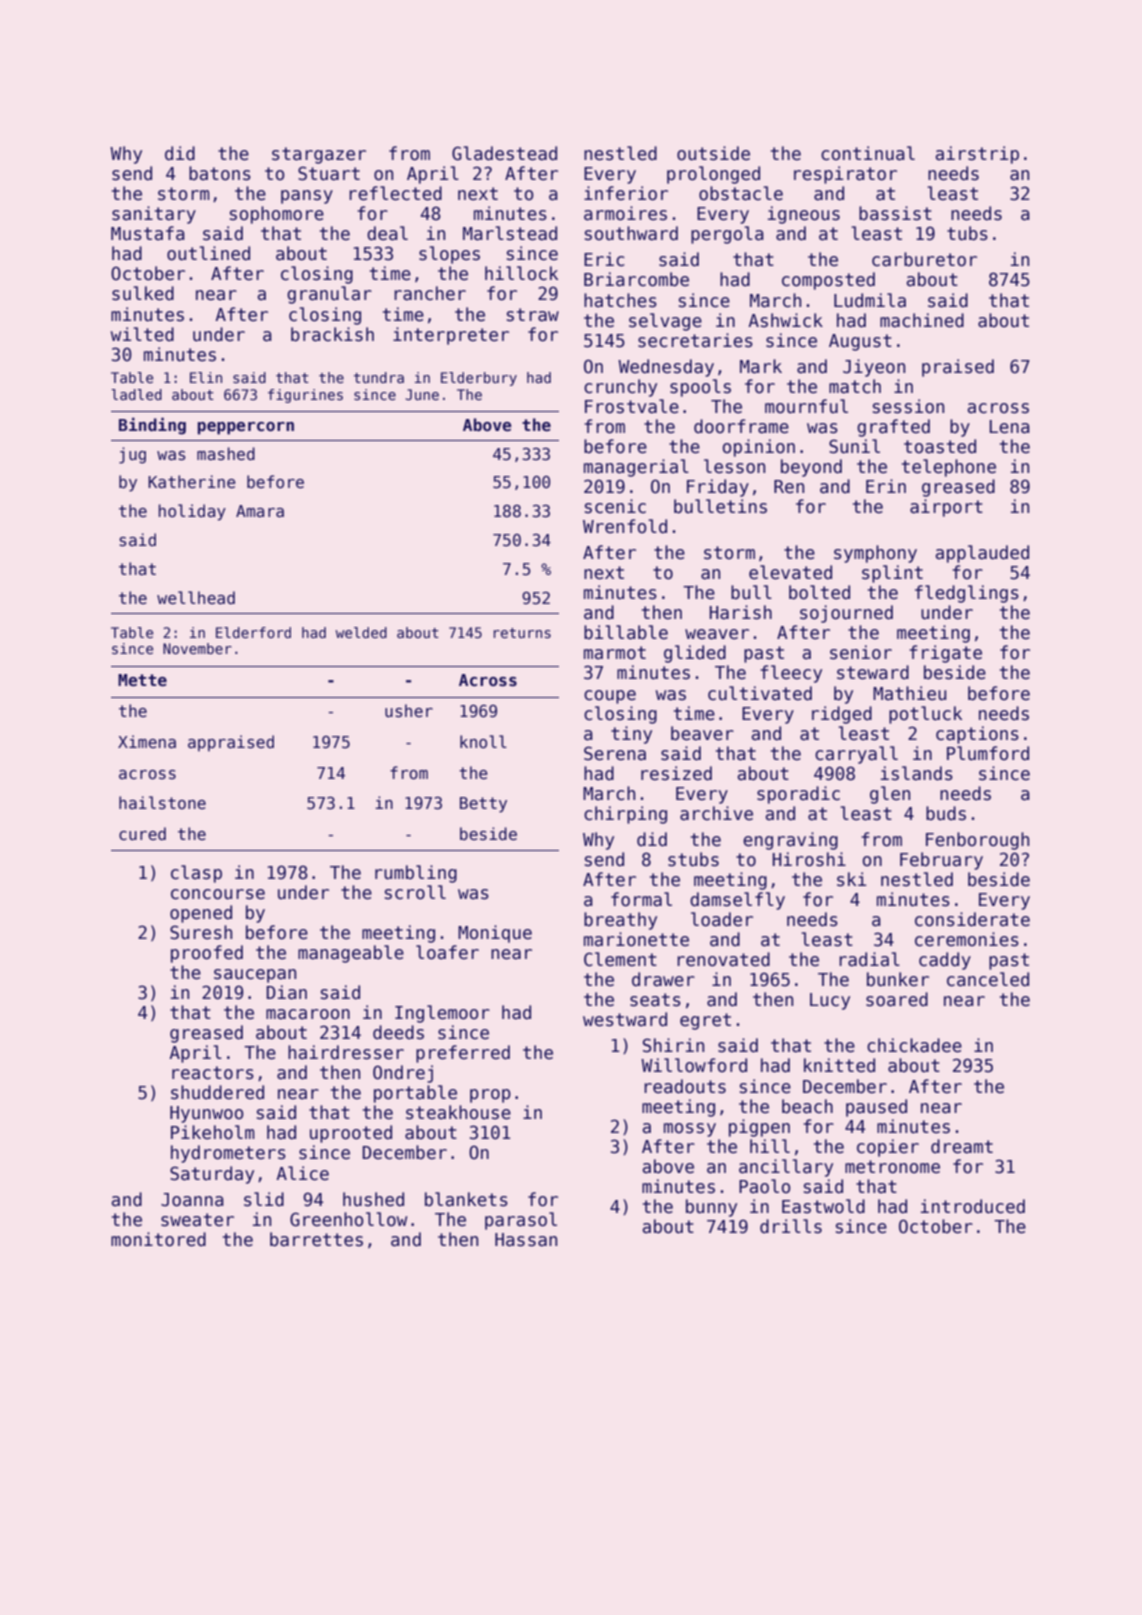  What do you see at coordinates (526, 1240) in the screenshot?
I see `Hassan` at bounding box center [526, 1240].
